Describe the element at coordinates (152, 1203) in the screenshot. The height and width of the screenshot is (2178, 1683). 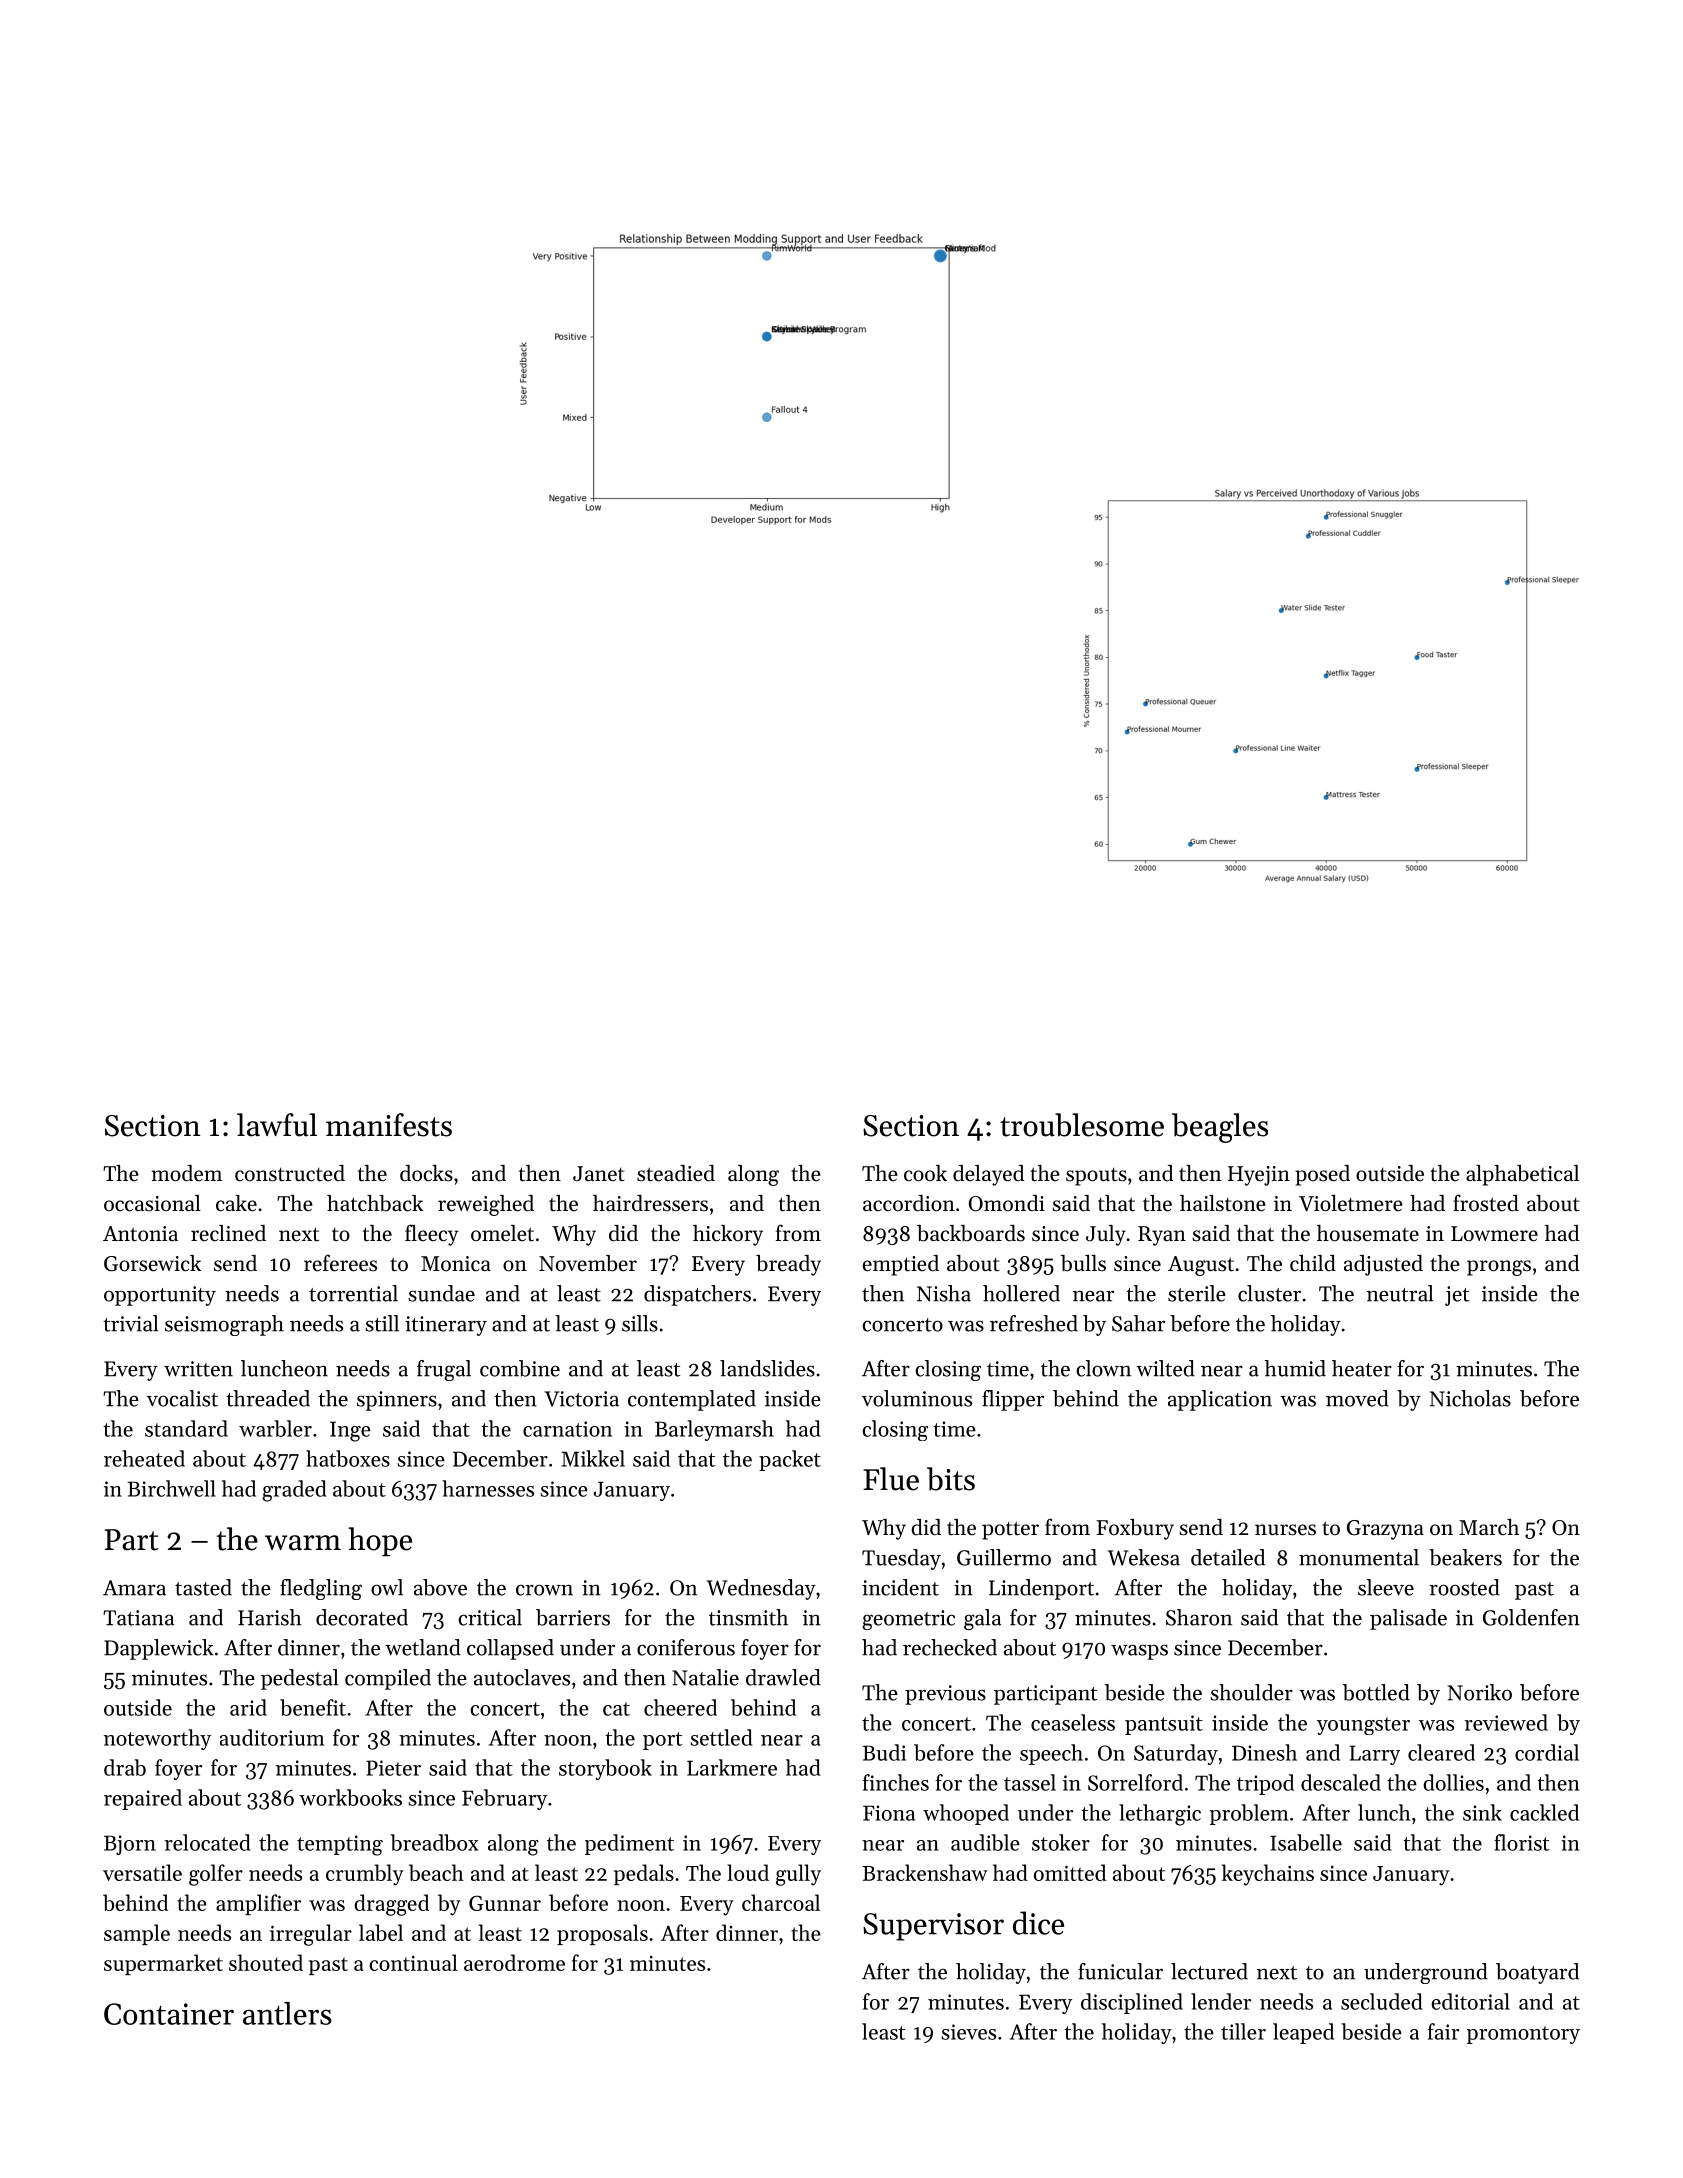
I see `occasional` at that location.
